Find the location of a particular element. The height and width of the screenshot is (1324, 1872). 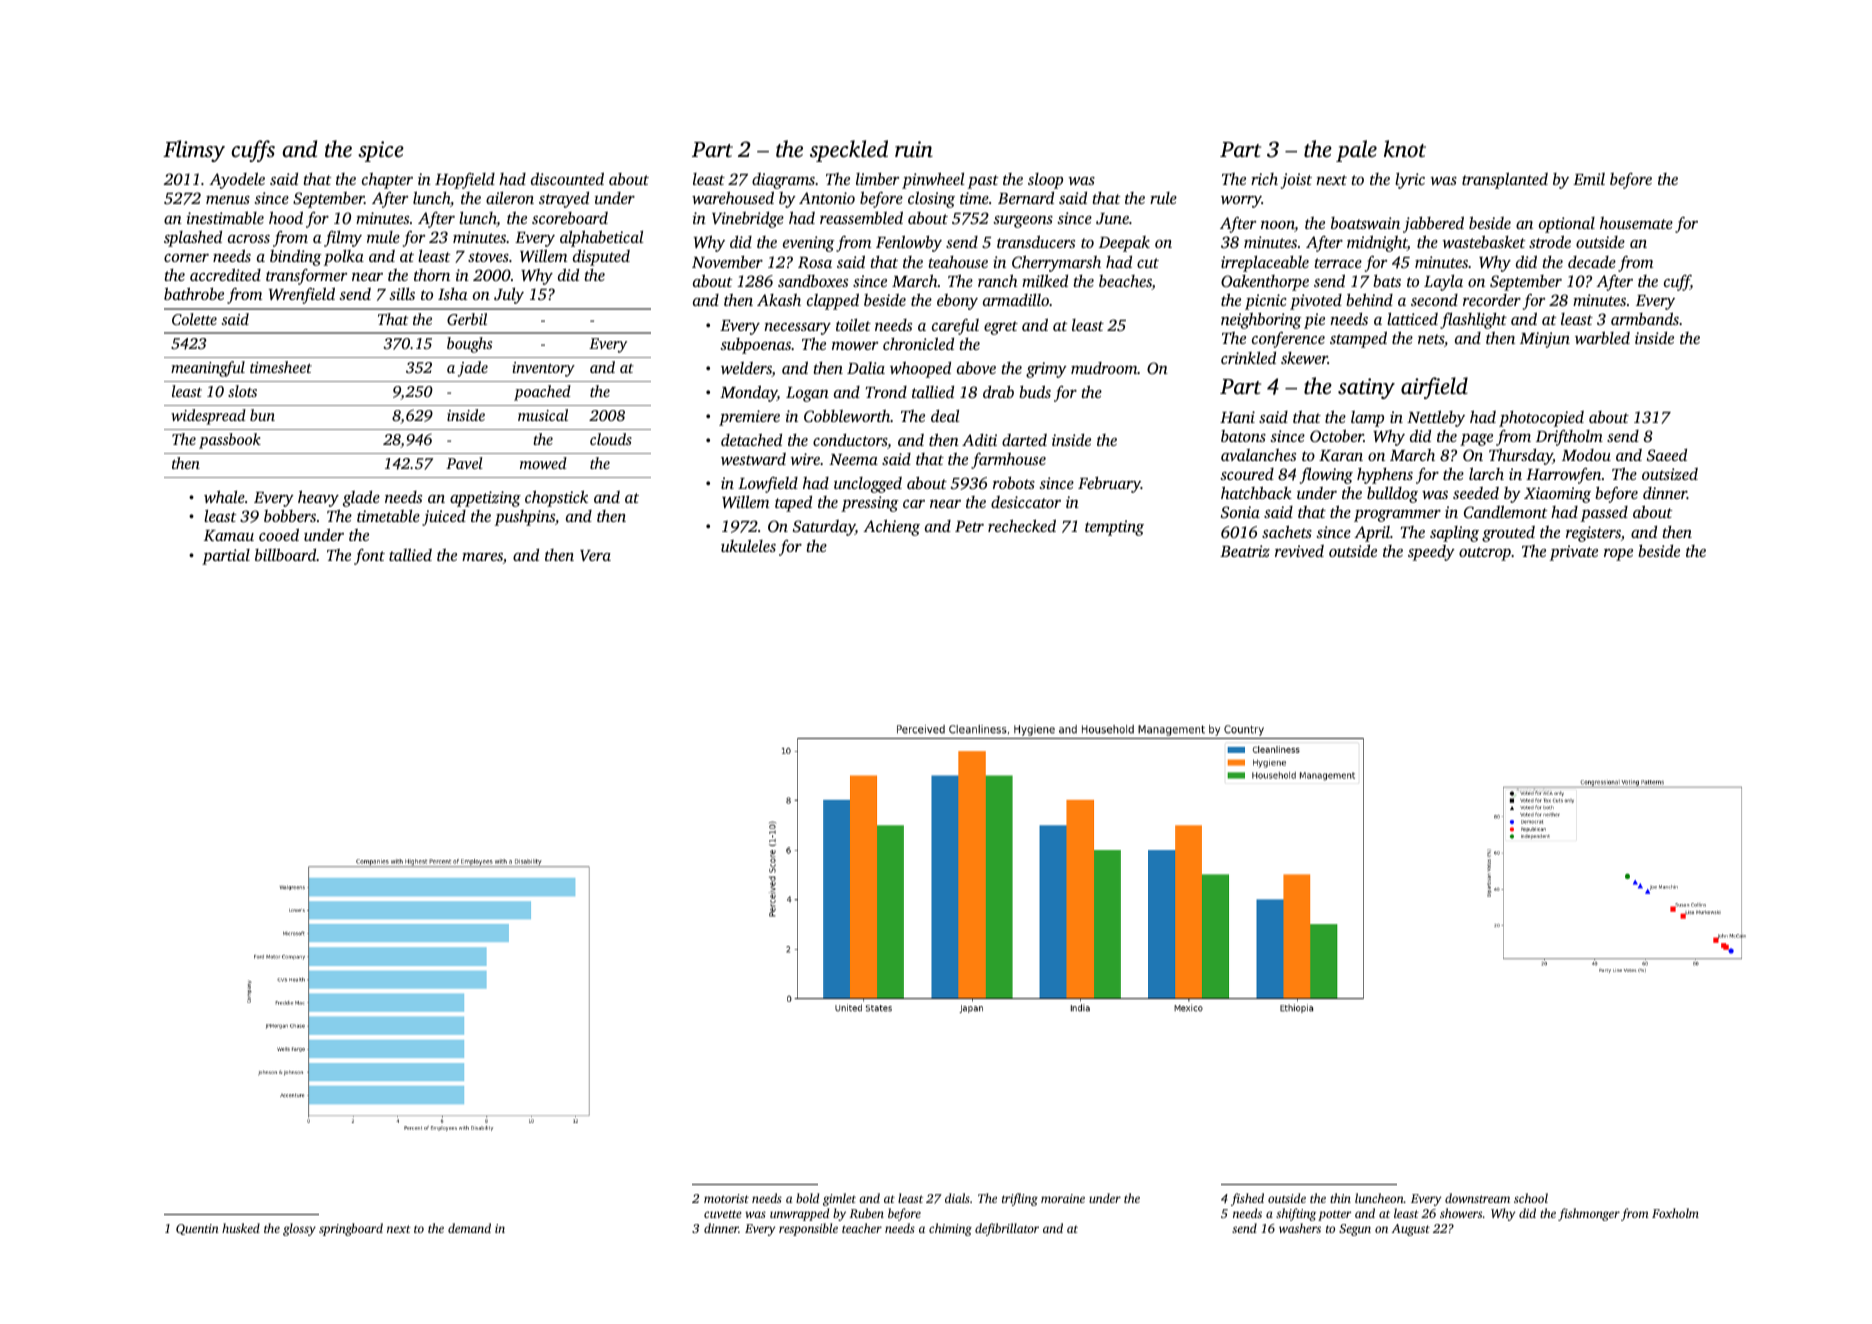

Beatriz is located at coordinates (1245, 551).
